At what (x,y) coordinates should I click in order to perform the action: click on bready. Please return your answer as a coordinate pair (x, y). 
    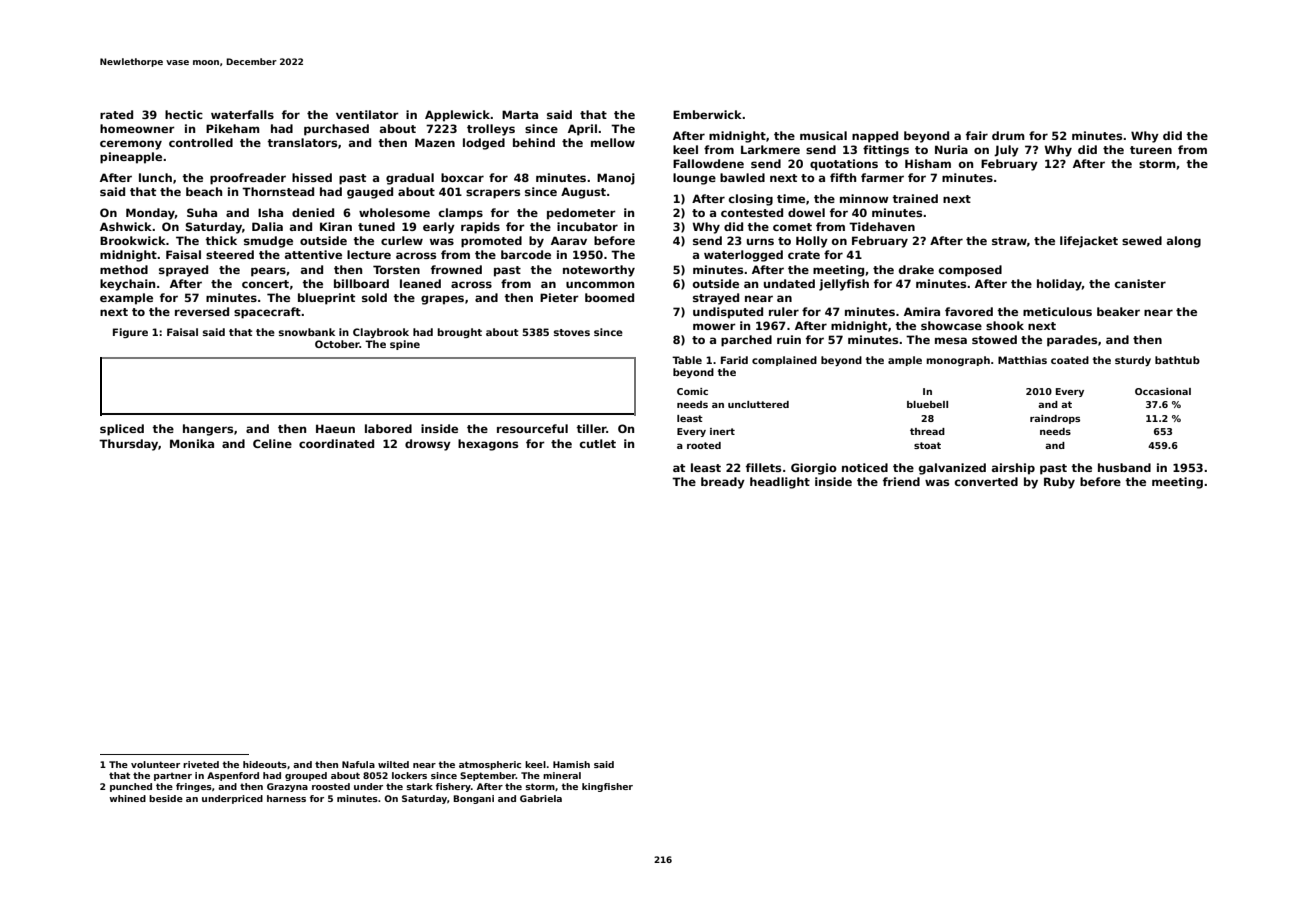
    Looking at the image, I should click on (723, 483).
